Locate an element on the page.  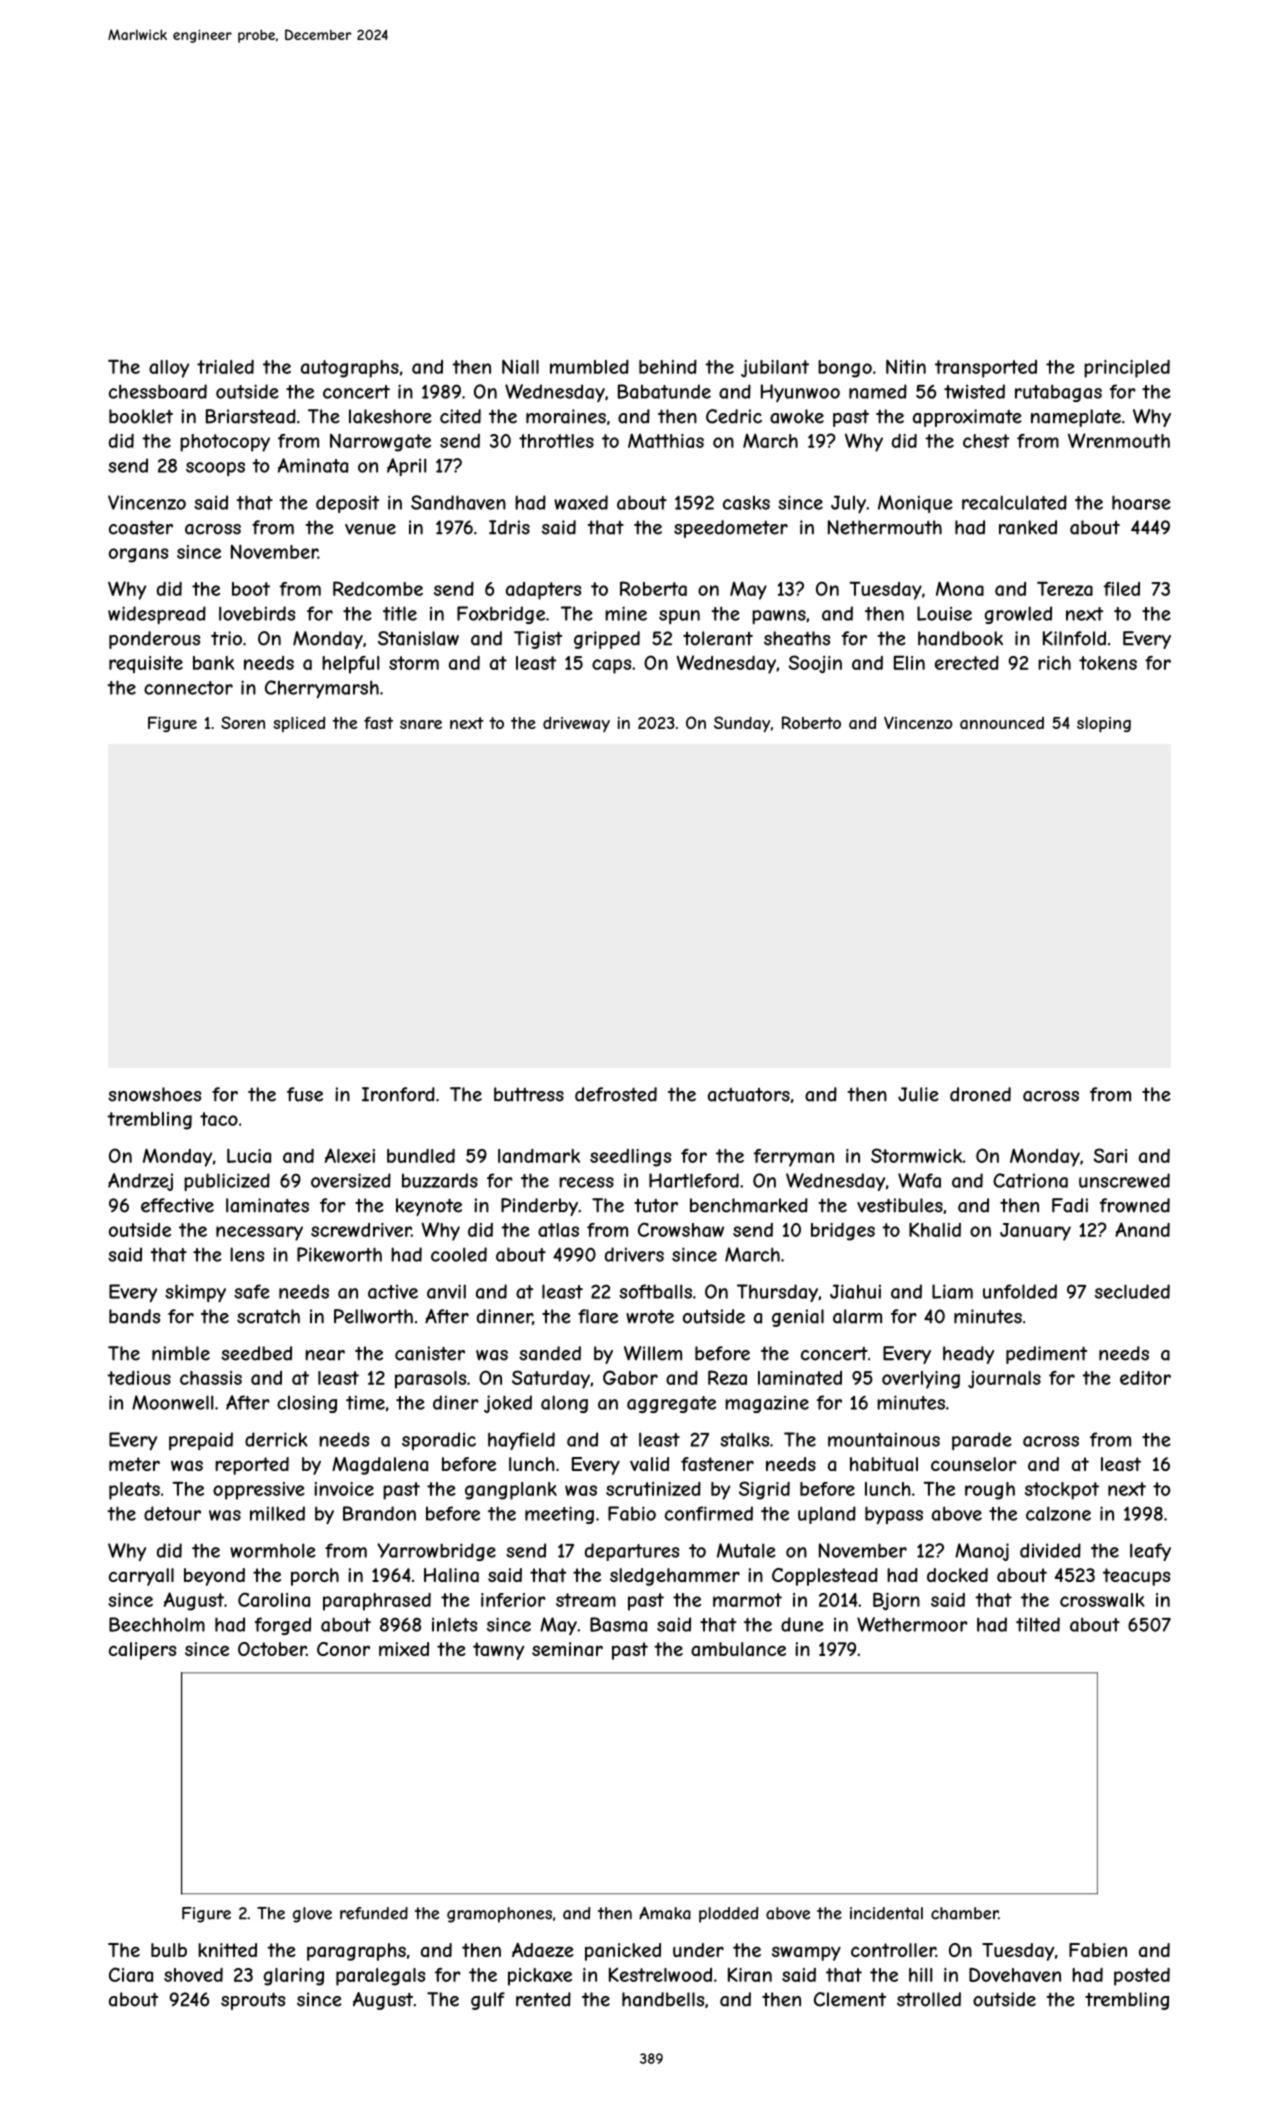
Soren is located at coordinates (243, 722).
